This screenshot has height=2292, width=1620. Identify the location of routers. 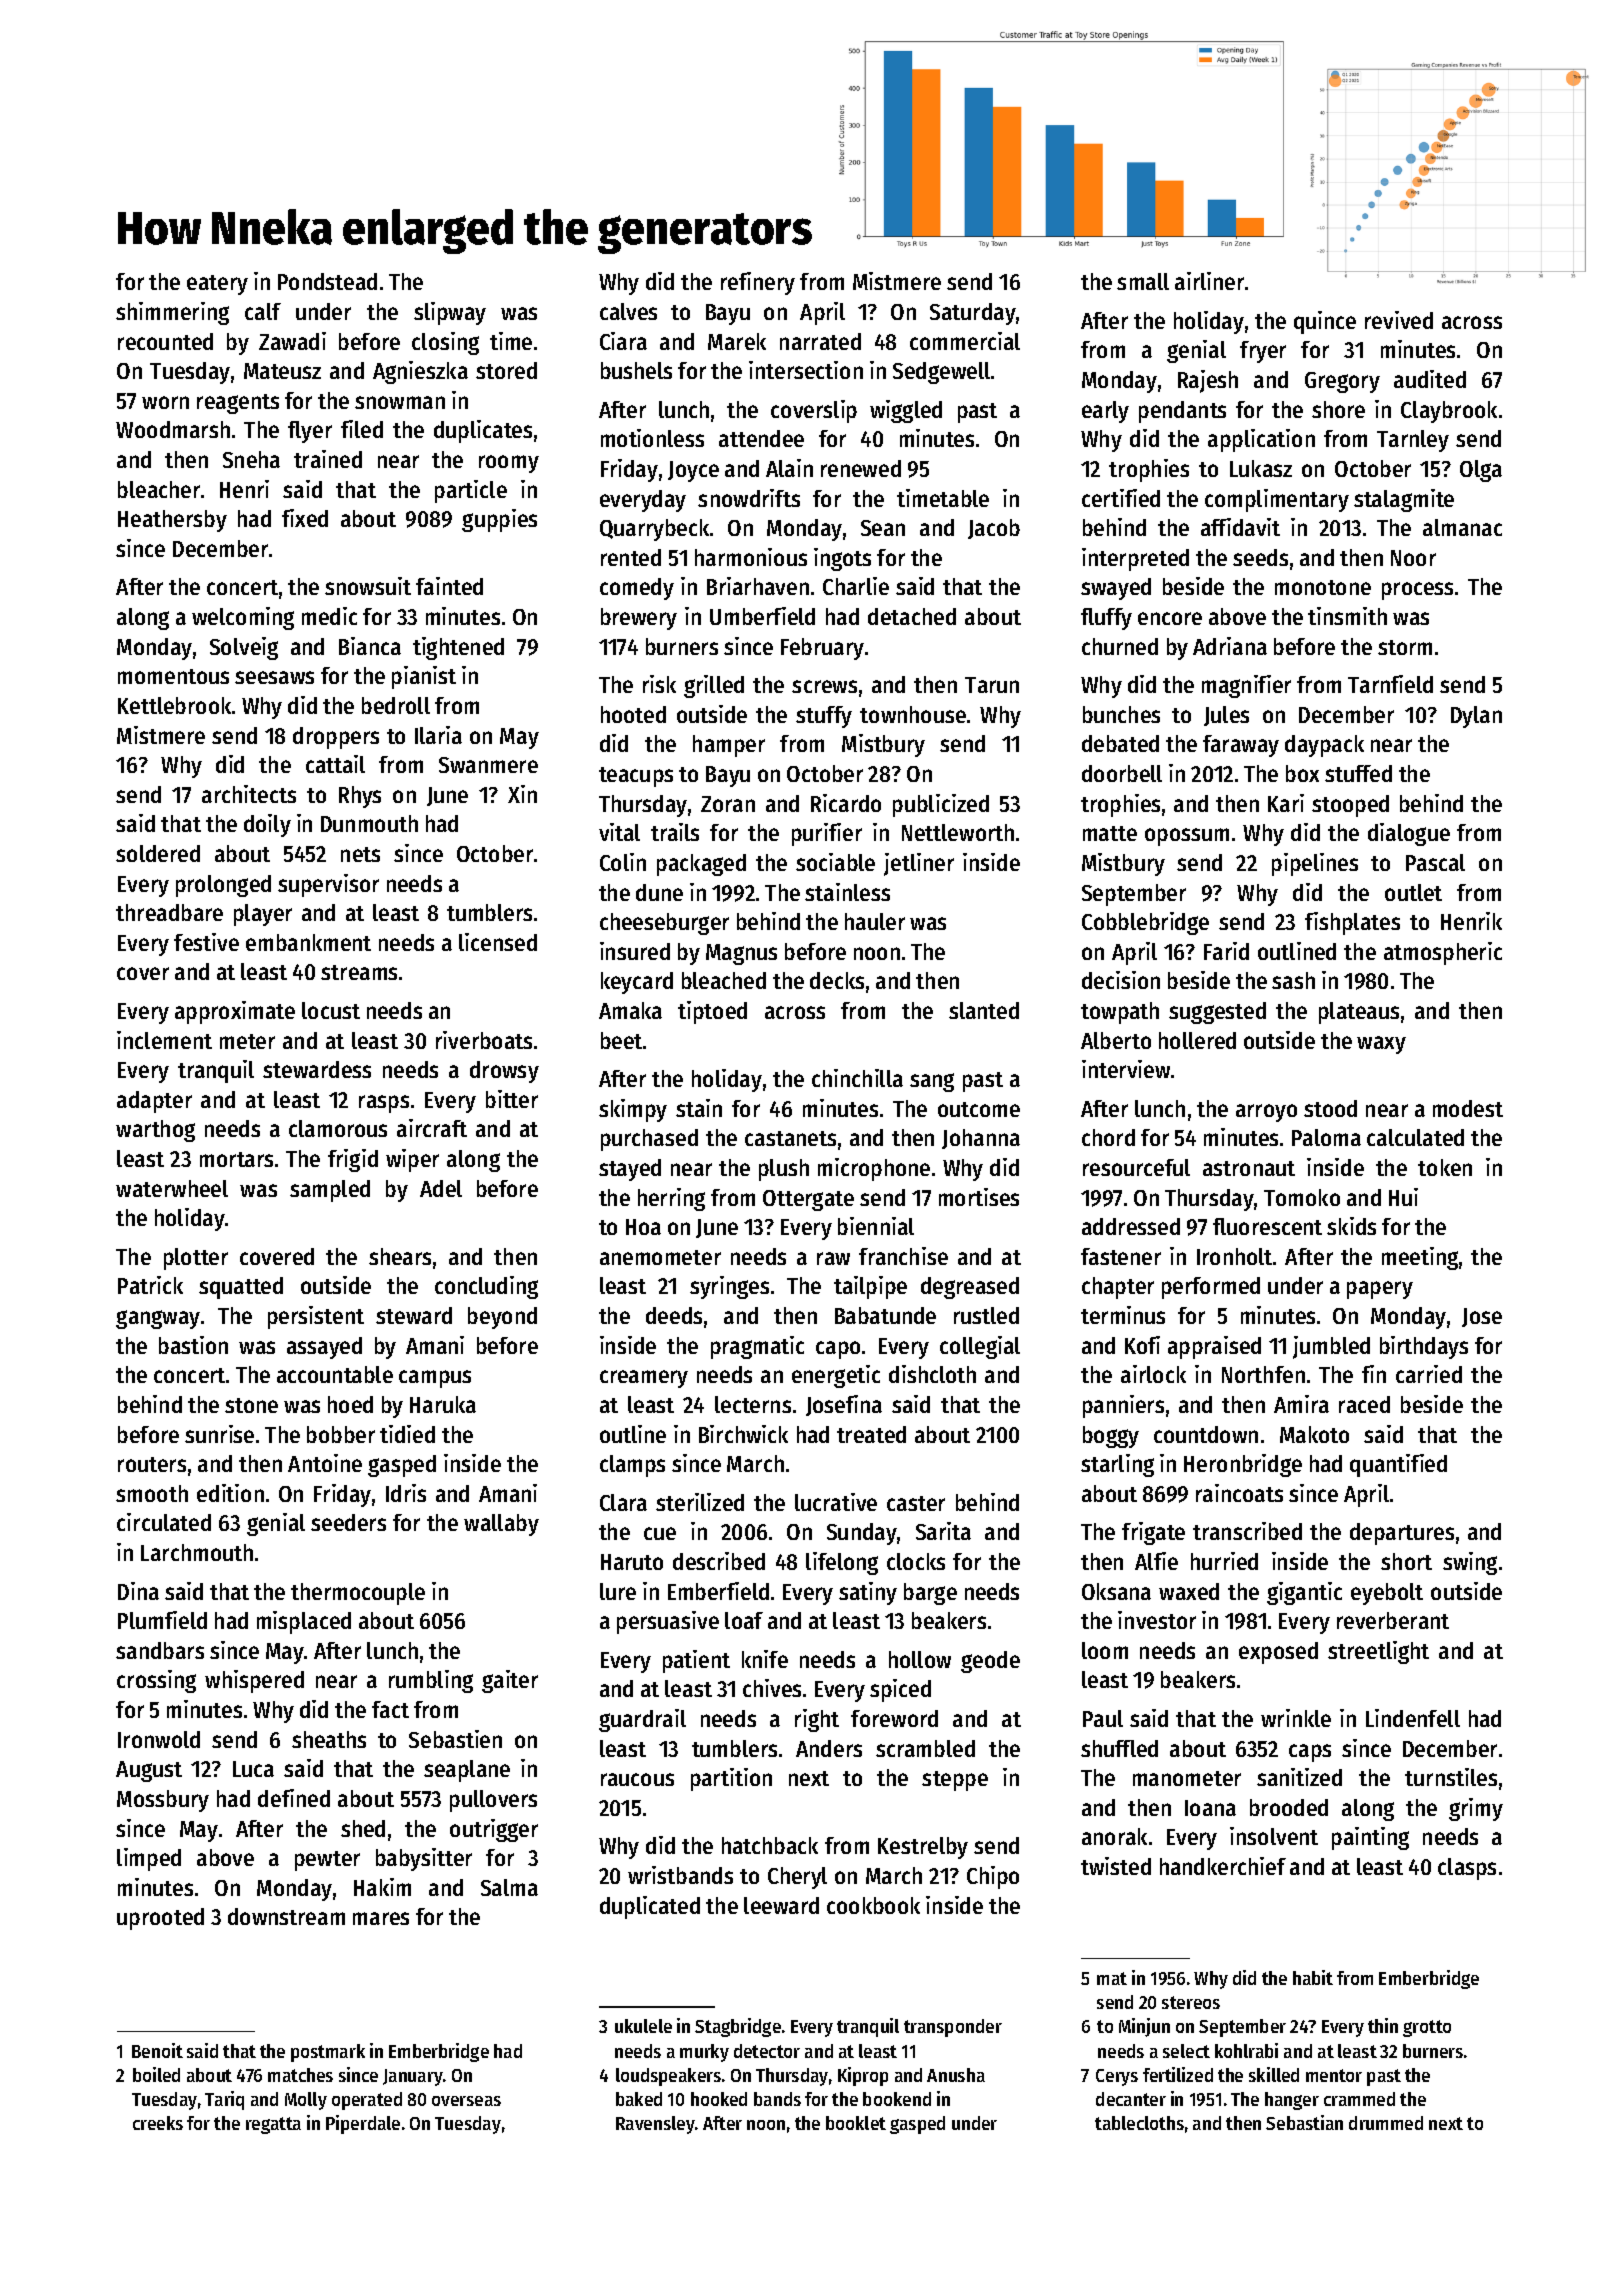
(152, 1464).
